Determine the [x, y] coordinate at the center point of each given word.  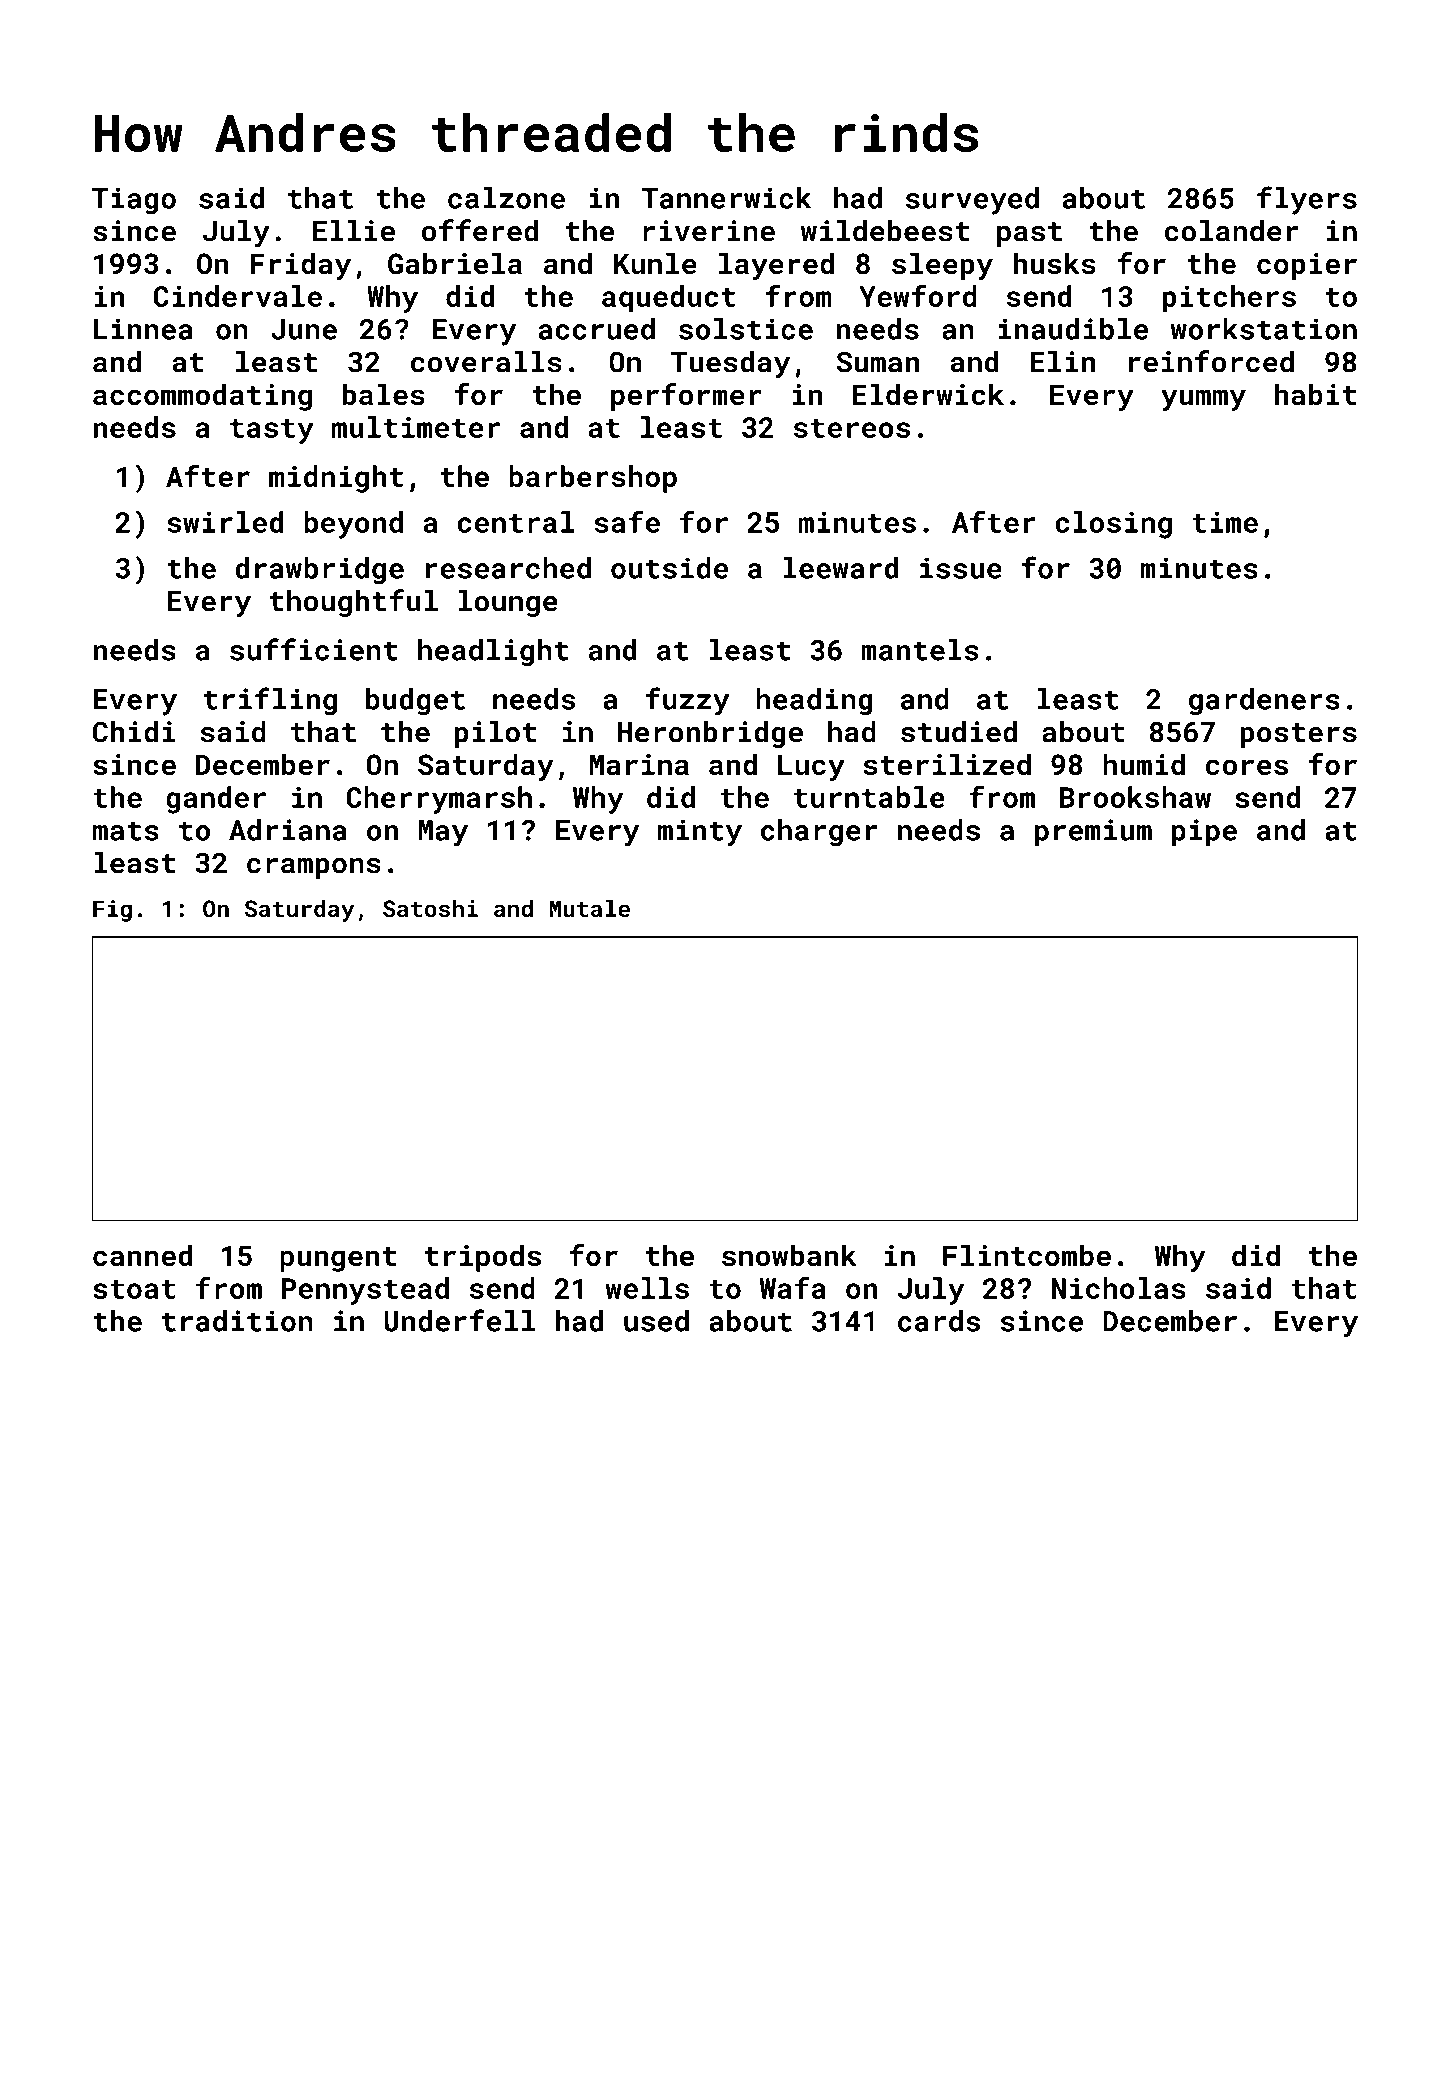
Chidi [134, 732]
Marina [639, 764]
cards [939, 1321]
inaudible [1073, 329]
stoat [134, 1289]
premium [1093, 832]
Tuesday [730, 364]
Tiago [134, 201]
